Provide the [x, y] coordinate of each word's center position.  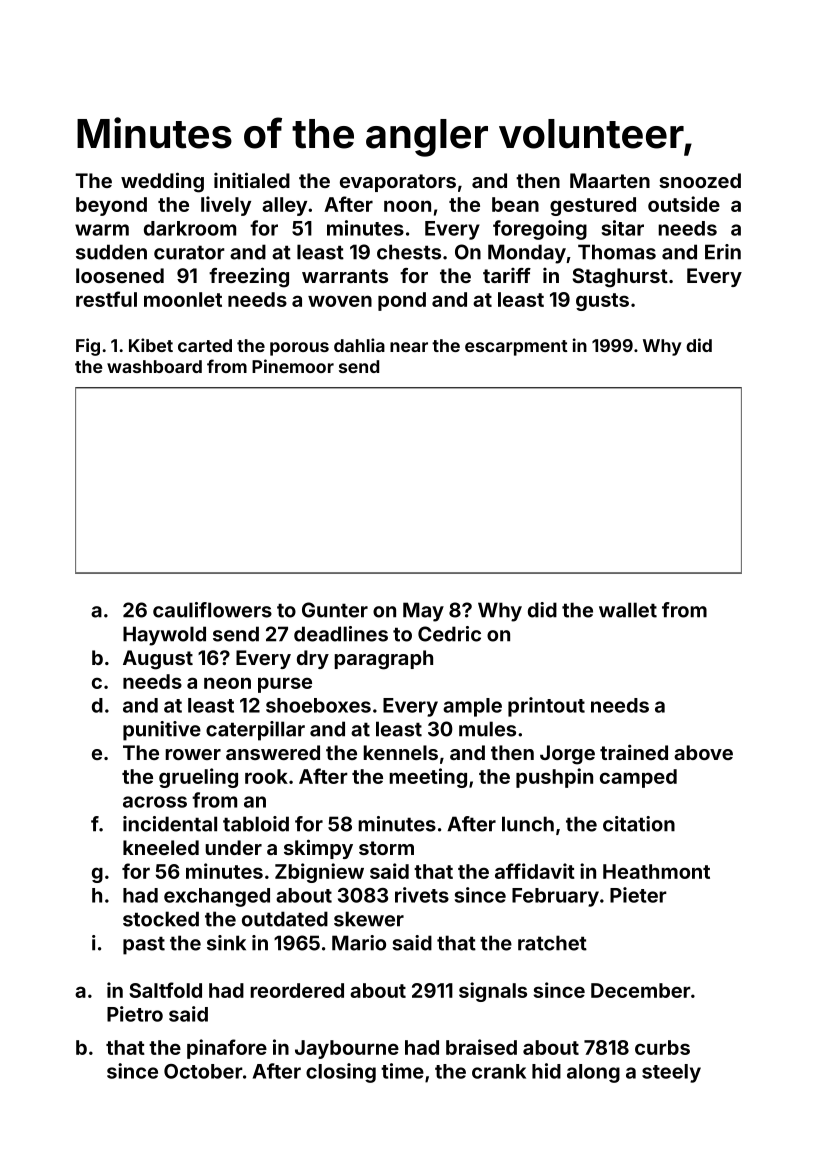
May [423, 612]
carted [205, 345]
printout [546, 707]
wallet [628, 610]
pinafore [227, 1049]
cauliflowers [212, 610]
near [409, 347]
